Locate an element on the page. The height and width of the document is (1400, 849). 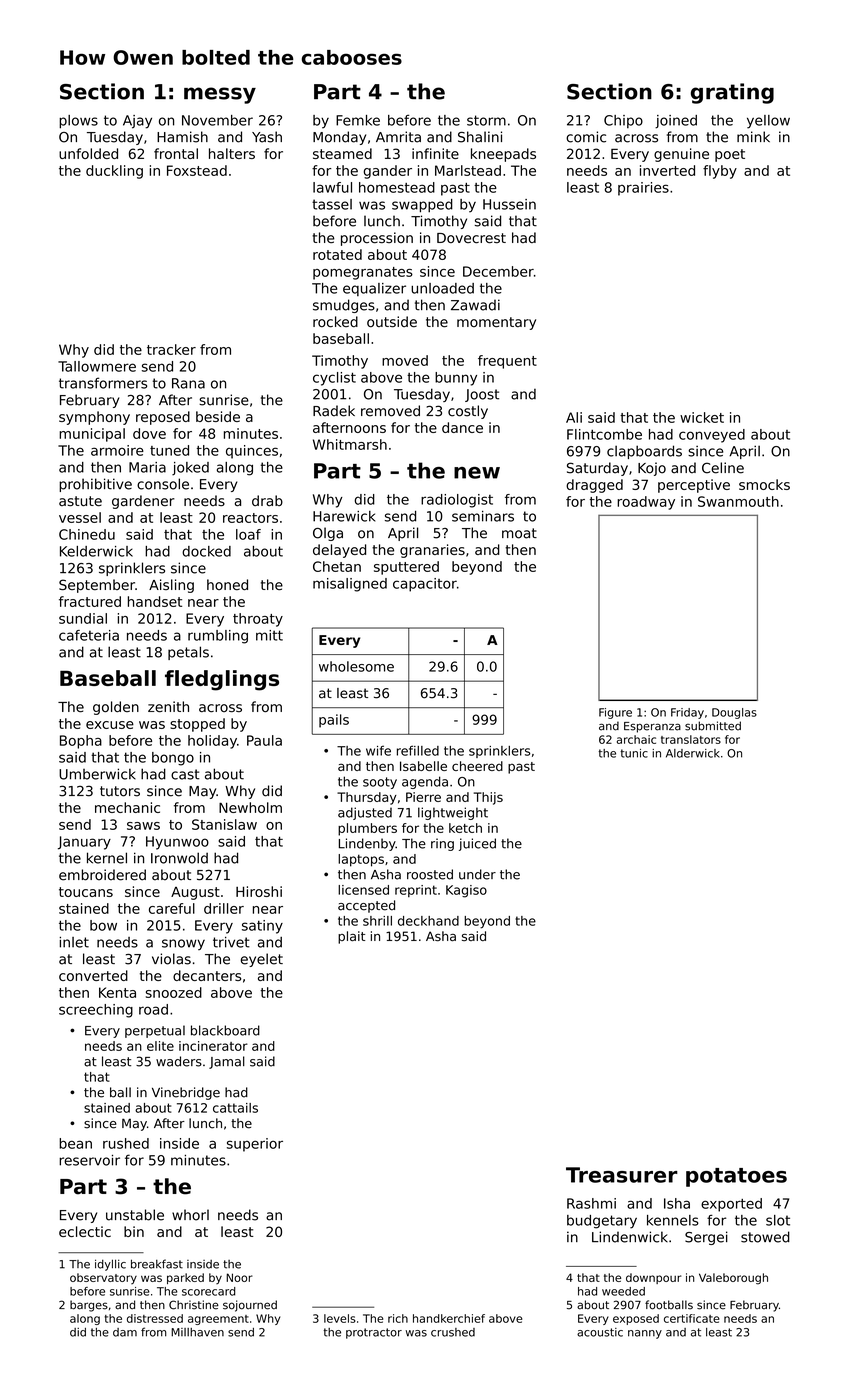
protractor is located at coordinates (374, 1333).
